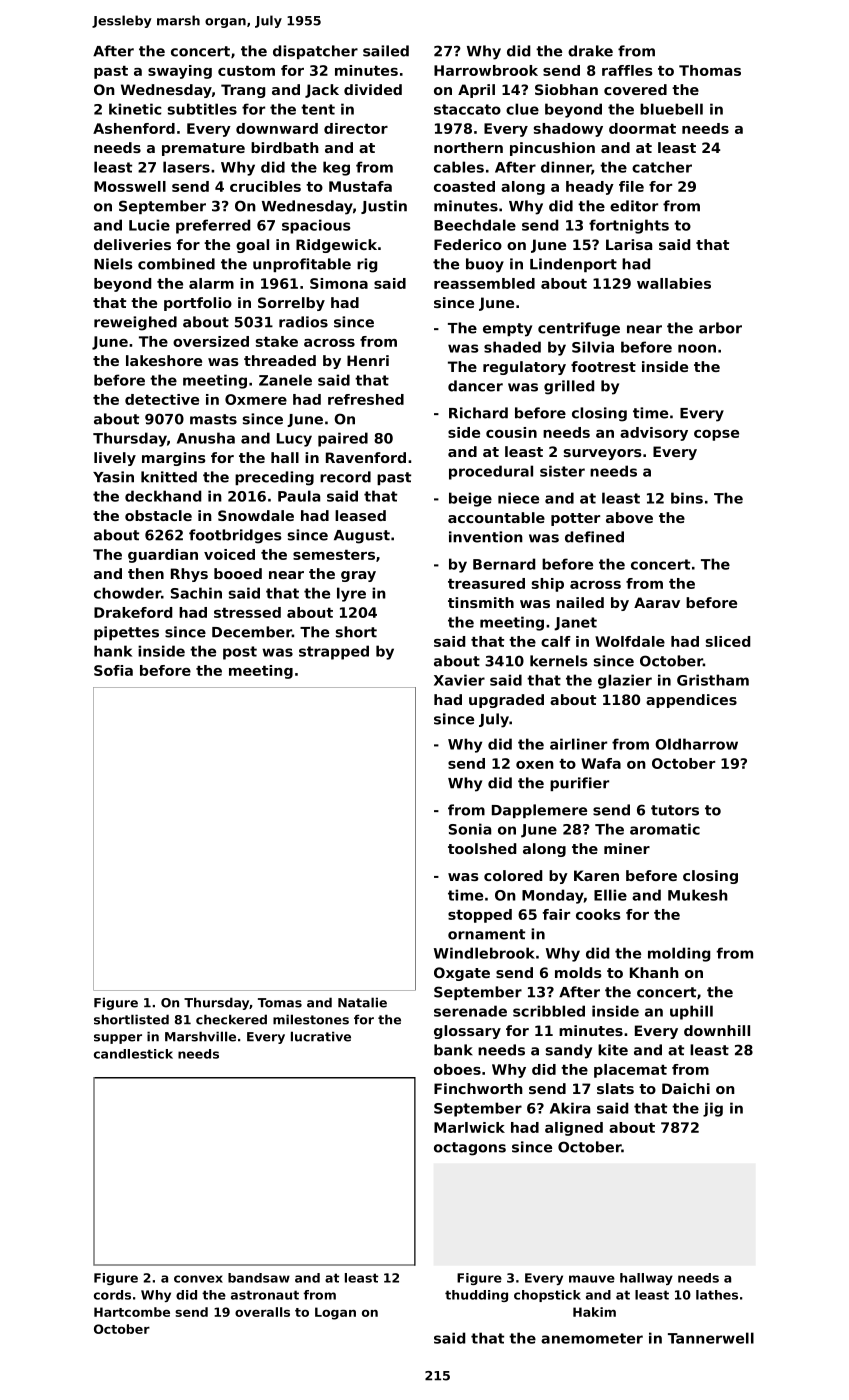 The height and width of the screenshot is (1400, 849). I want to click on checkered, so click(231, 1019).
